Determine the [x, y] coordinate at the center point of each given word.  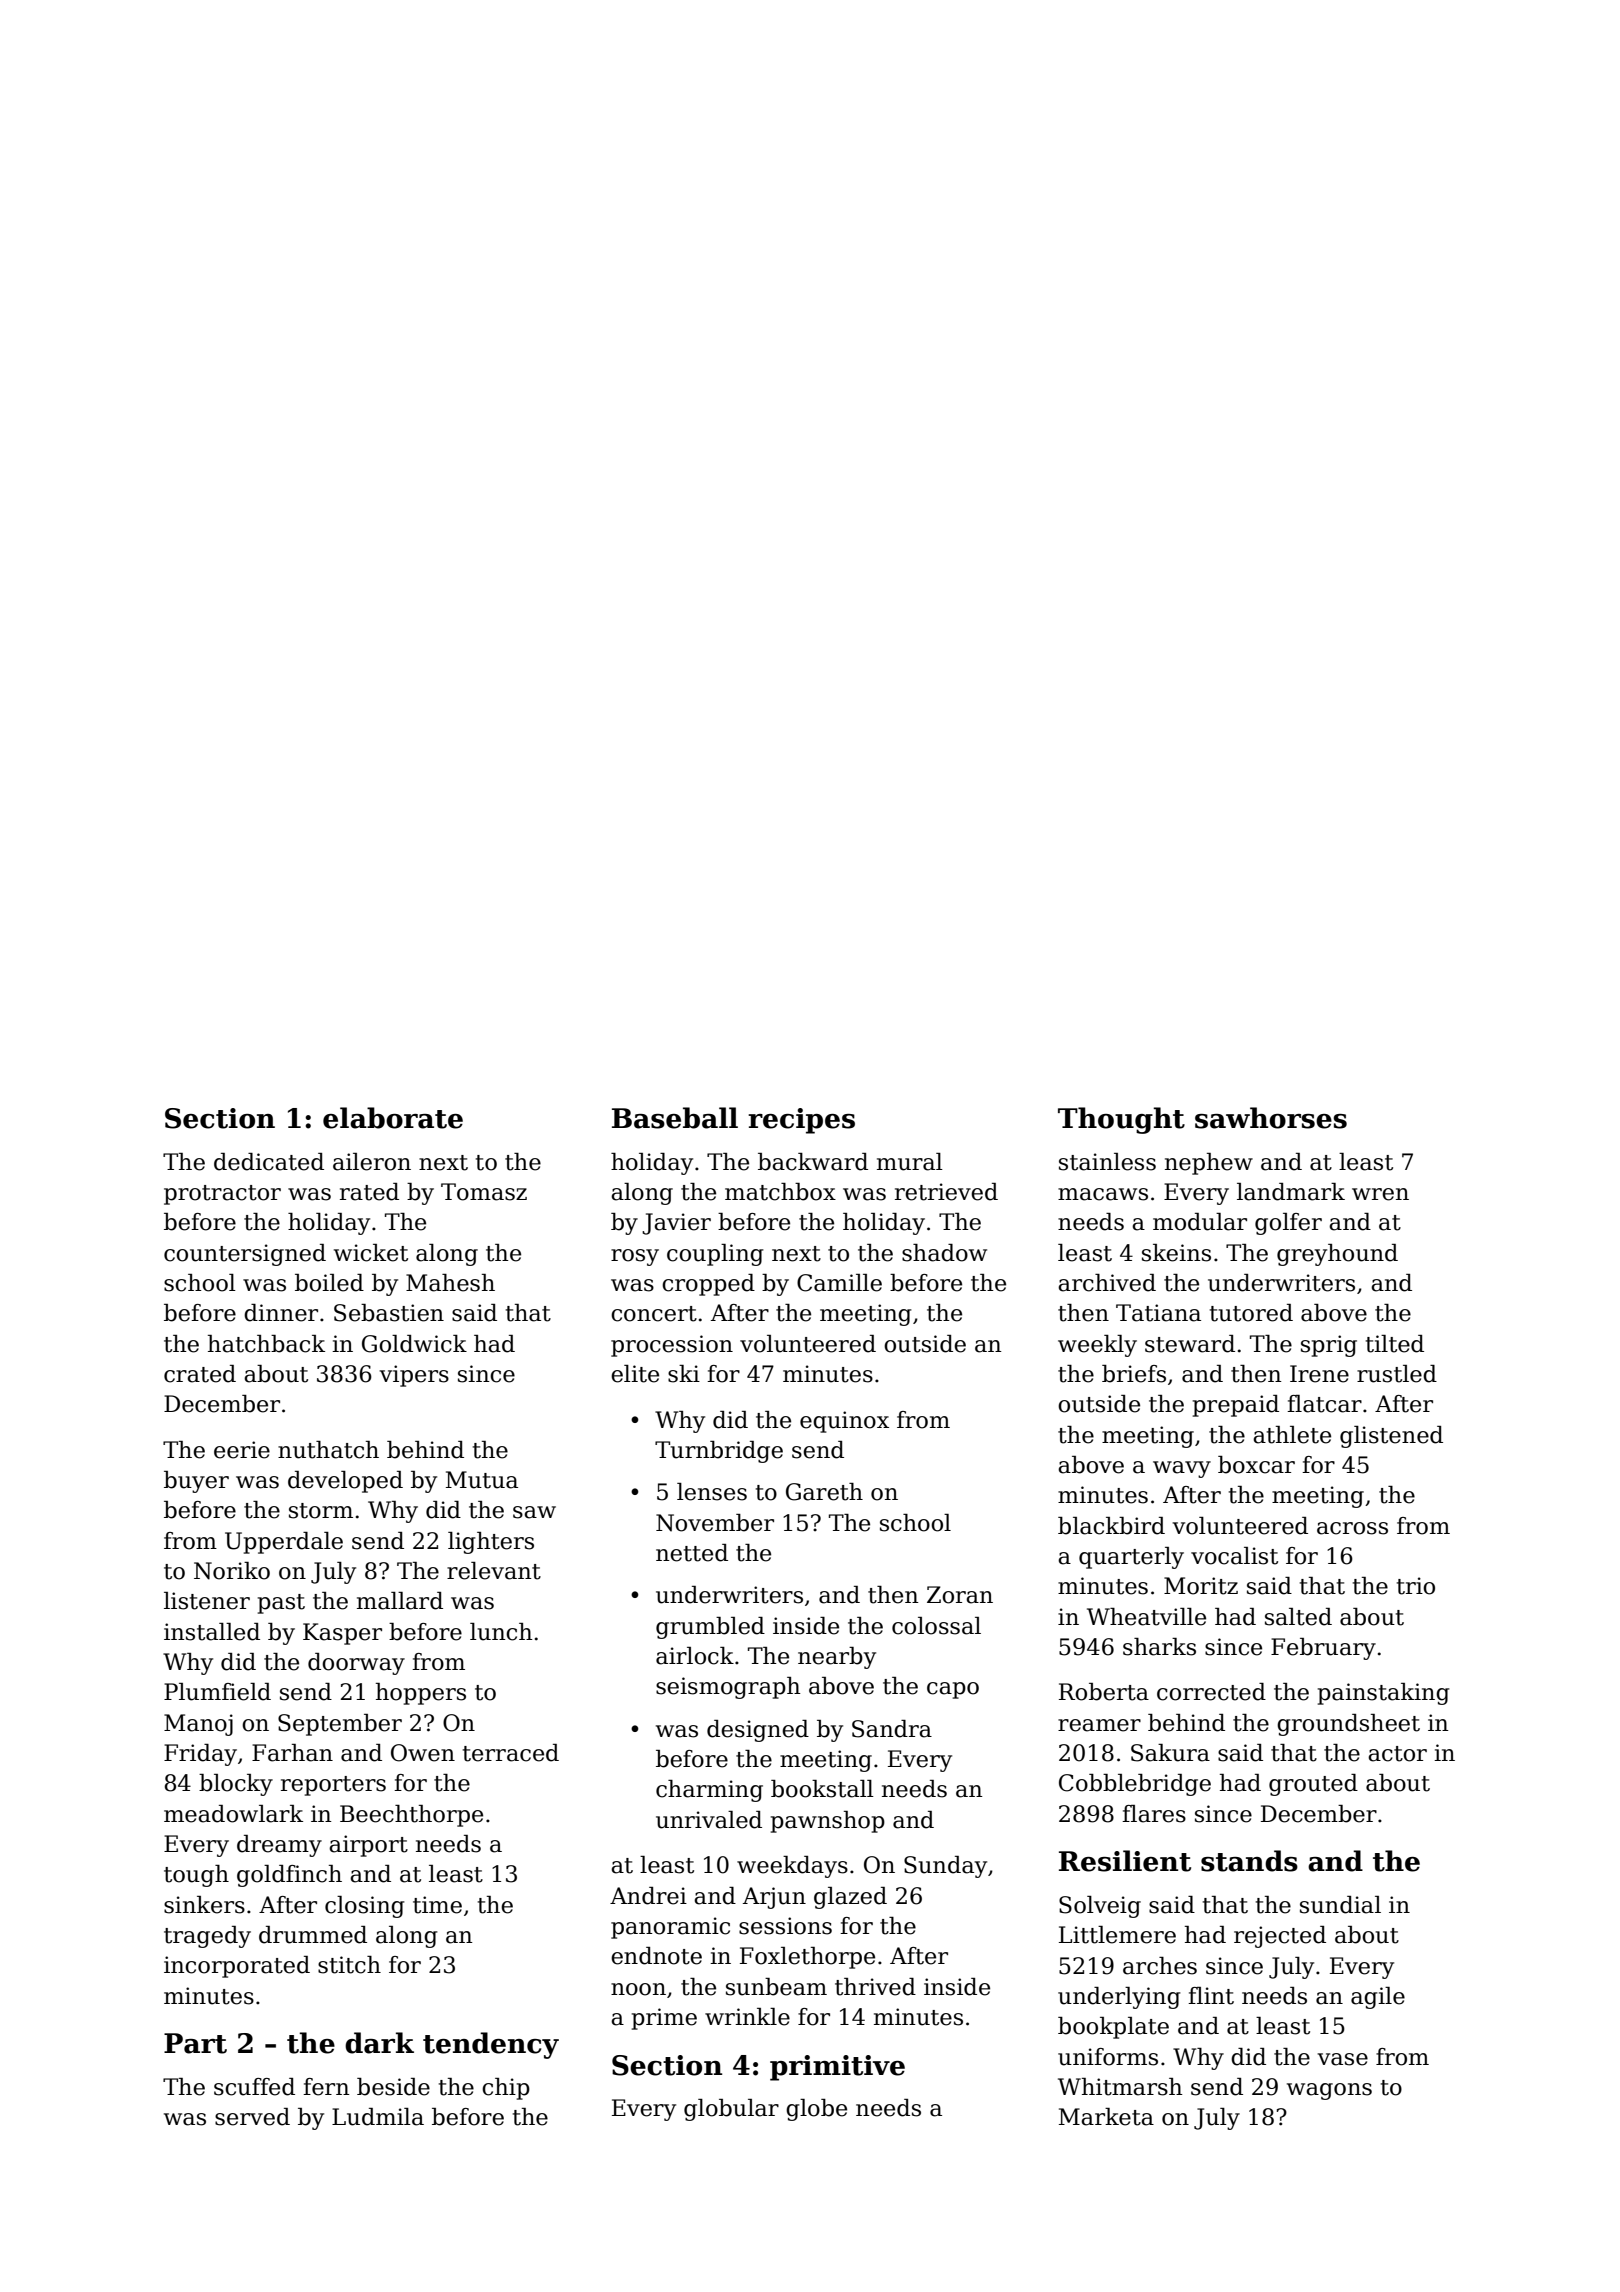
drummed [313, 1935]
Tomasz [484, 1192]
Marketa [1106, 2117]
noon [638, 1989]
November [715, 1523]
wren [1380, 1194]
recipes [801, 1121]
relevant [494, 1571]
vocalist [1234, 1556]
